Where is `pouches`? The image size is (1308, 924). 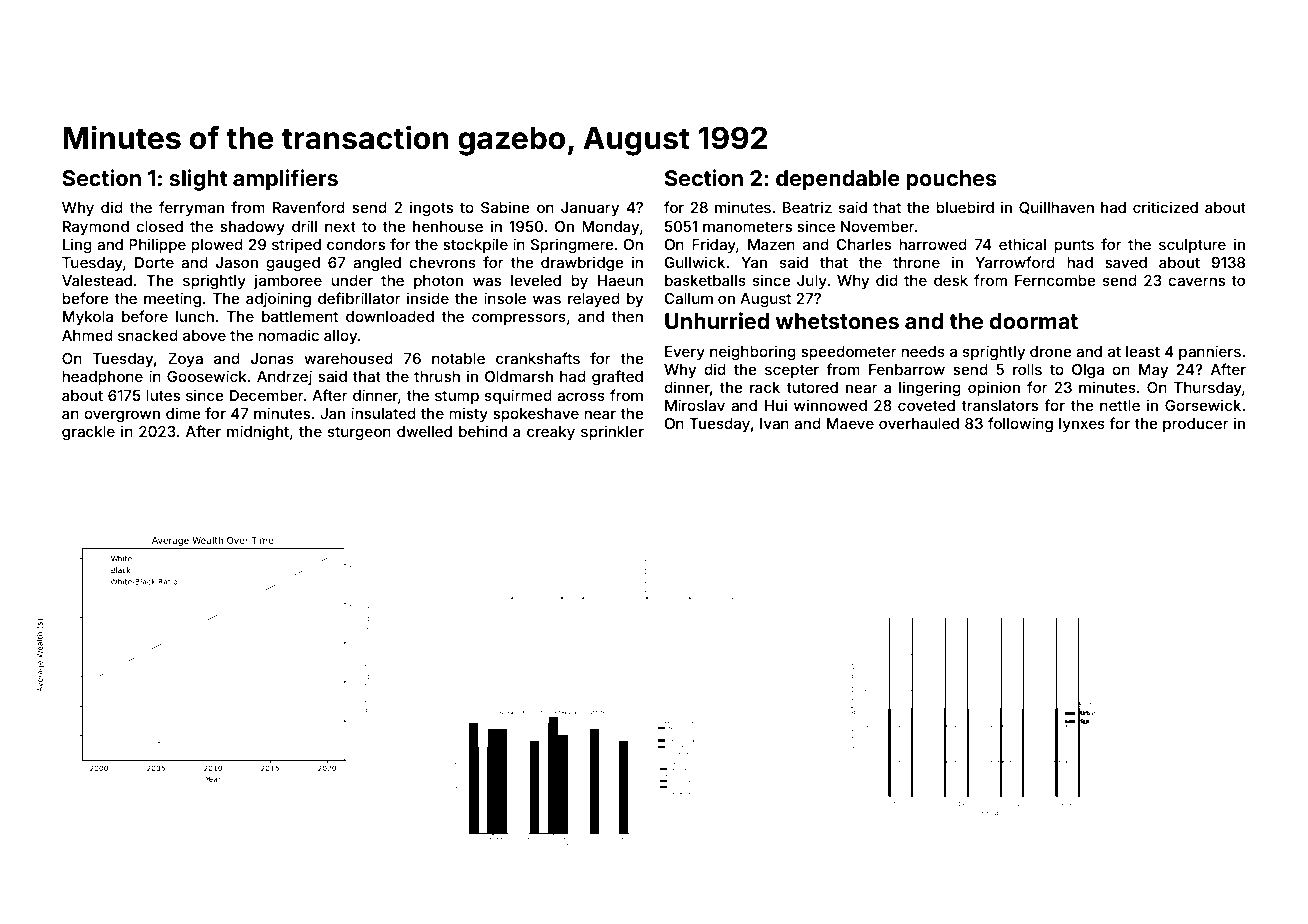
pouches is located at coordinates (951, 180).
